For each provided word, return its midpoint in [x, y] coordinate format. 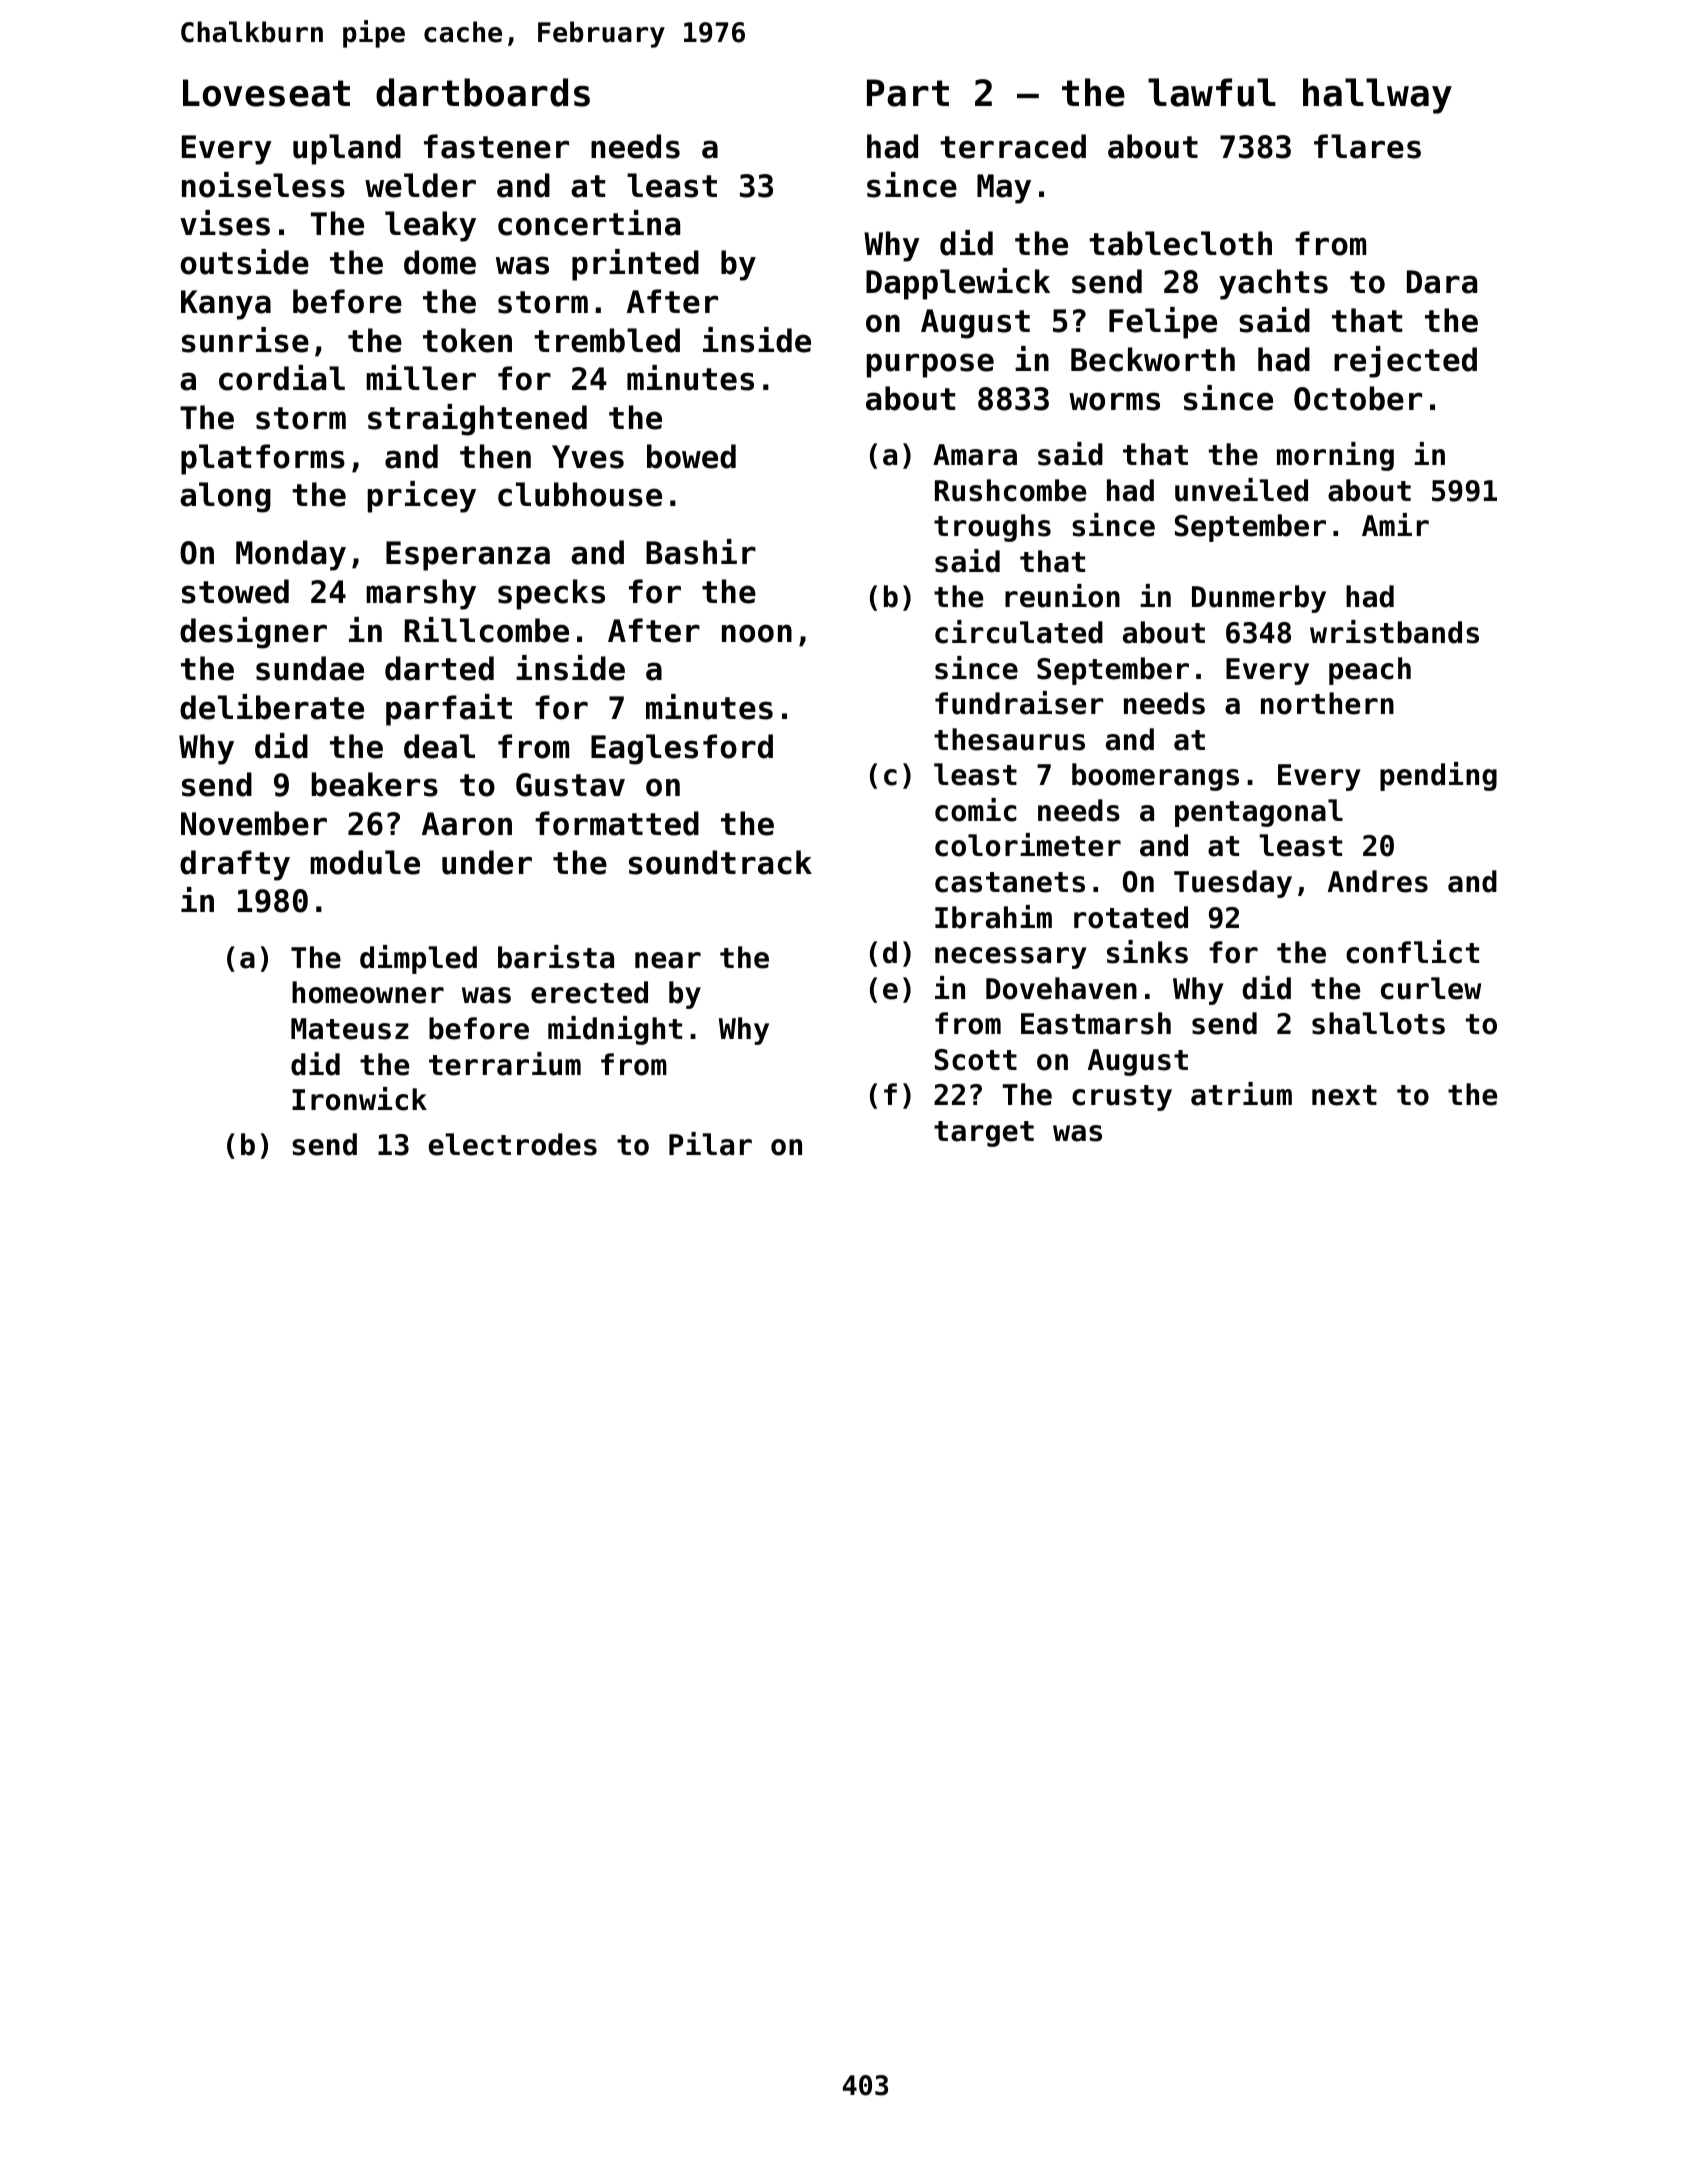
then [495, 456]
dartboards [483, 92]
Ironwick [359, 1099]
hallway [1377, 96]
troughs [992, 528]
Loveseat [266, 93]
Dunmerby [1259, 599]
